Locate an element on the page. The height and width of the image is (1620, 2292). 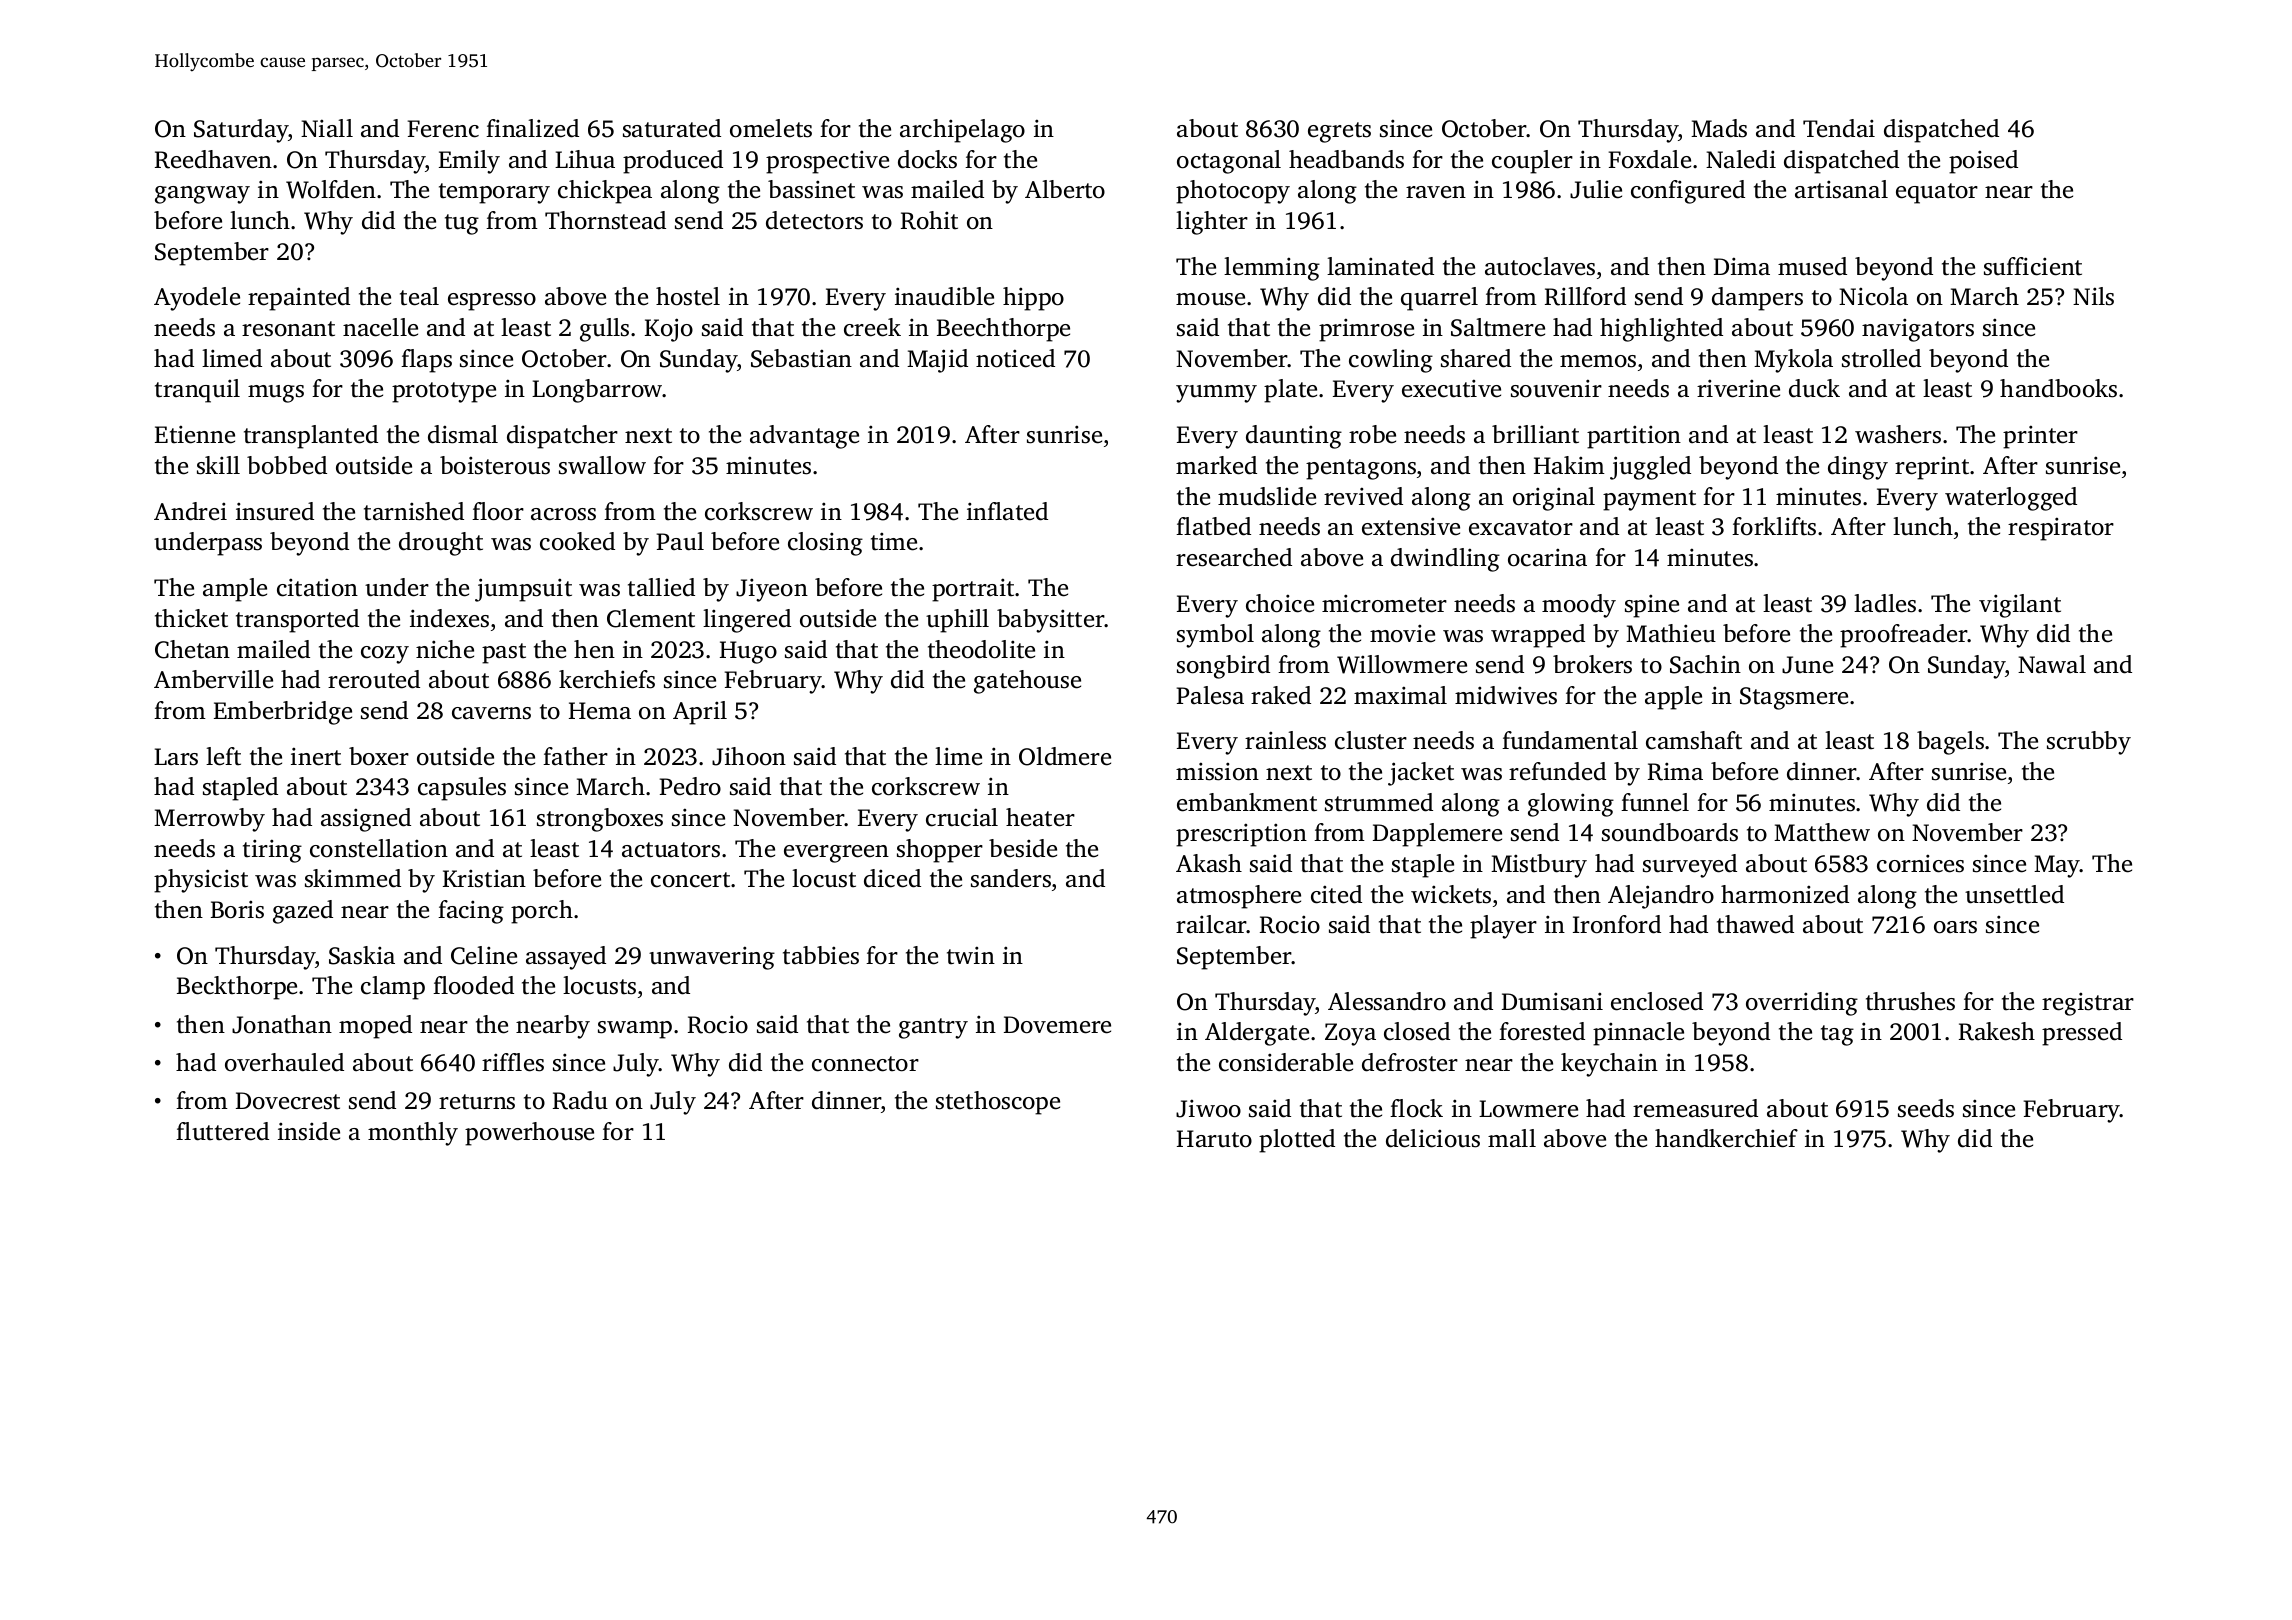
teal is located at coordinates (419, 296).
